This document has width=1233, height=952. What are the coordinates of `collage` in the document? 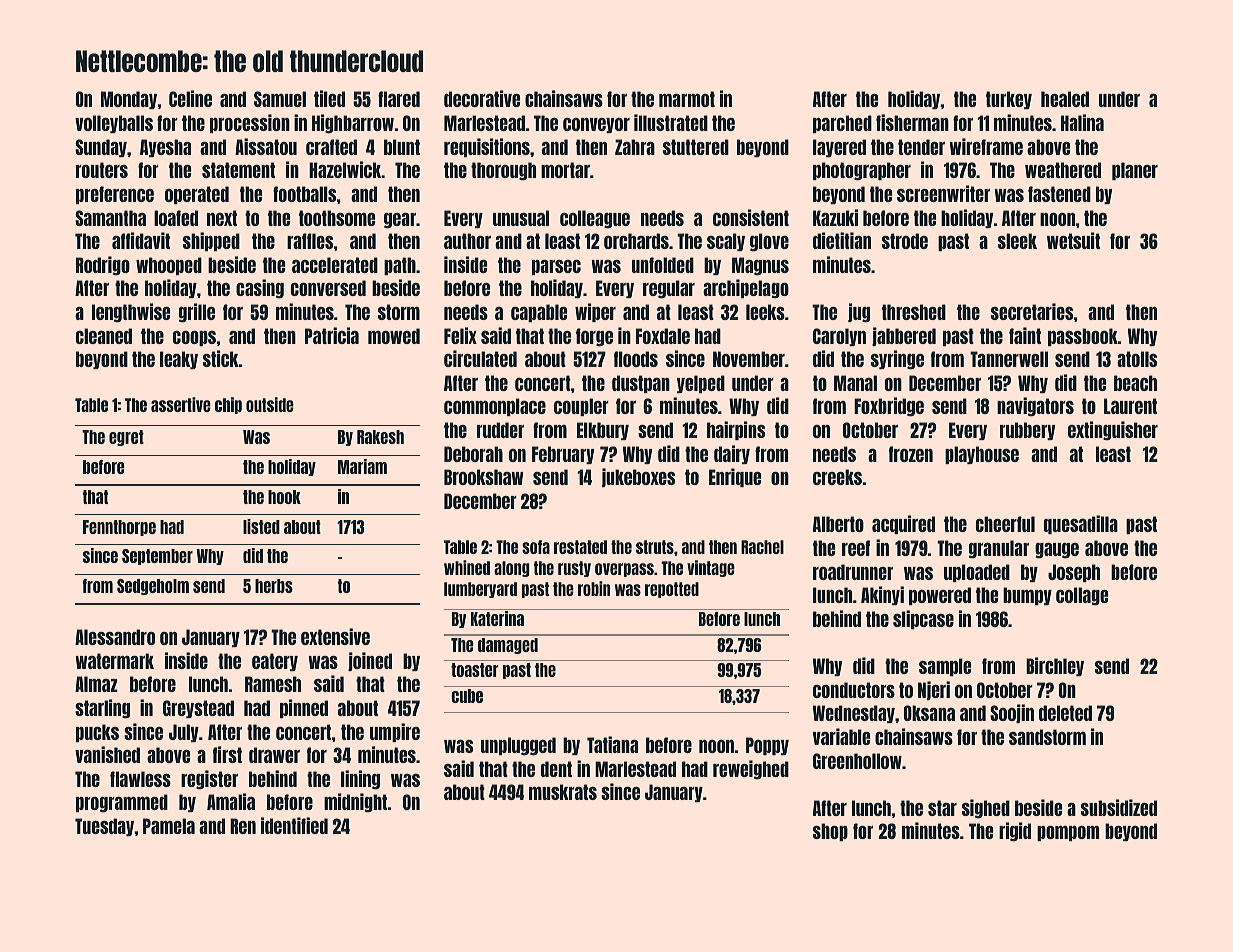 It's located at (1082, 596).
